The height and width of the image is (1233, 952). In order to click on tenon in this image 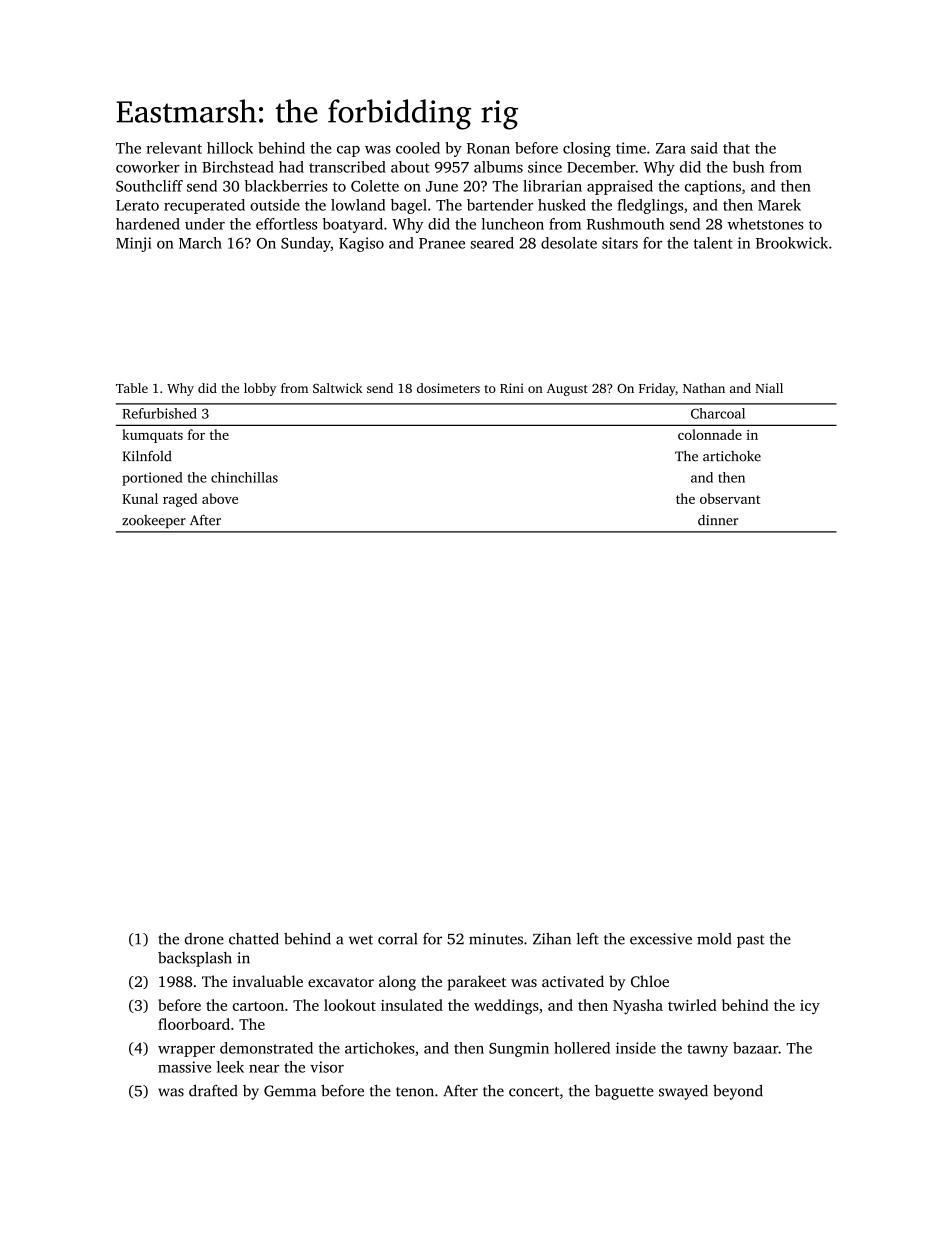, I will do `click(415, 1092)`.
